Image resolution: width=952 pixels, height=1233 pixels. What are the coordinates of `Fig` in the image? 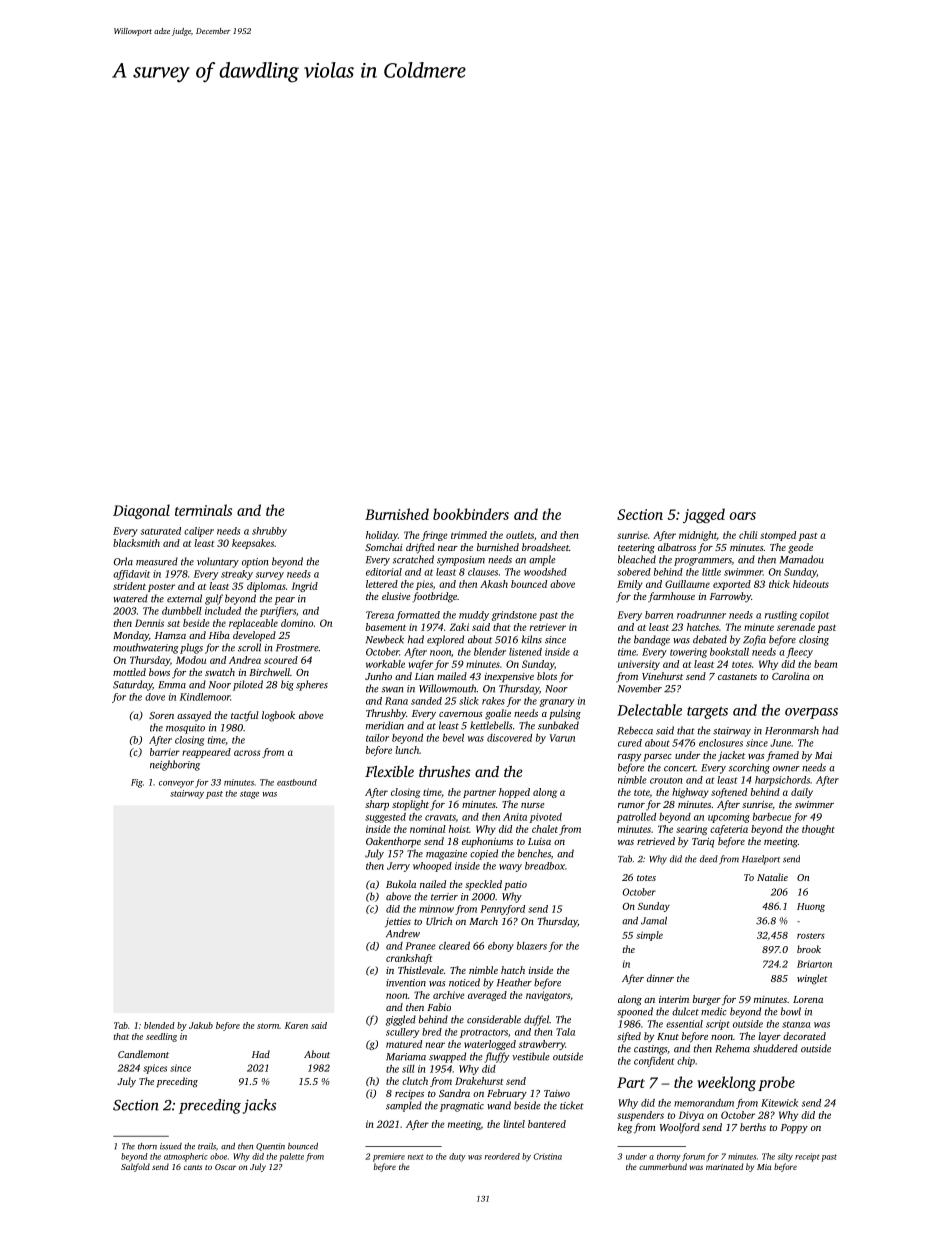 It's located at (137, 783).
